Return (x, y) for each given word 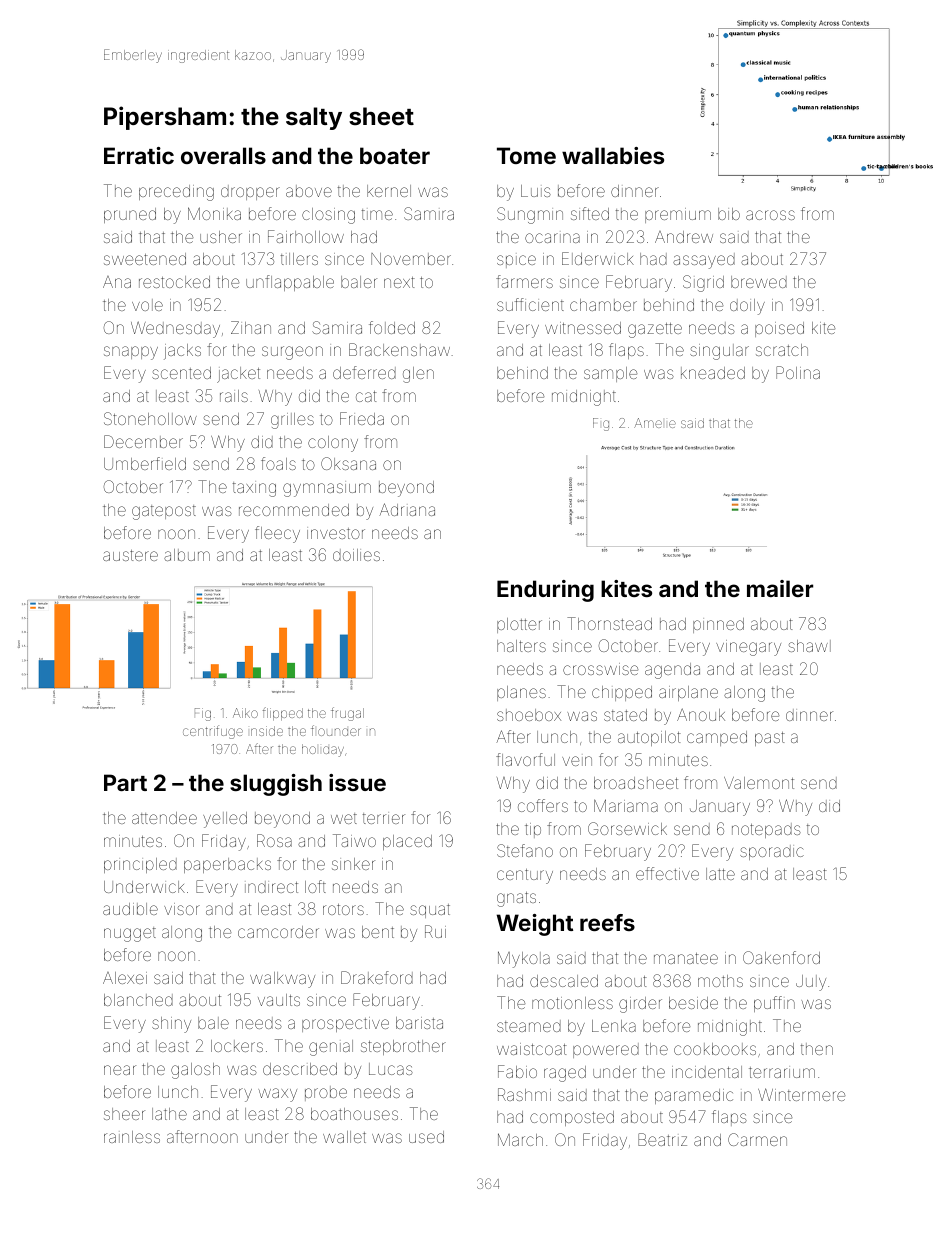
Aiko (245, 713)
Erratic (139, 155)
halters (521, 646)
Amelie (655, 423)
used (426, 1137)
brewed (759, 282)
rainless (132, 1137)
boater (395, 155)
